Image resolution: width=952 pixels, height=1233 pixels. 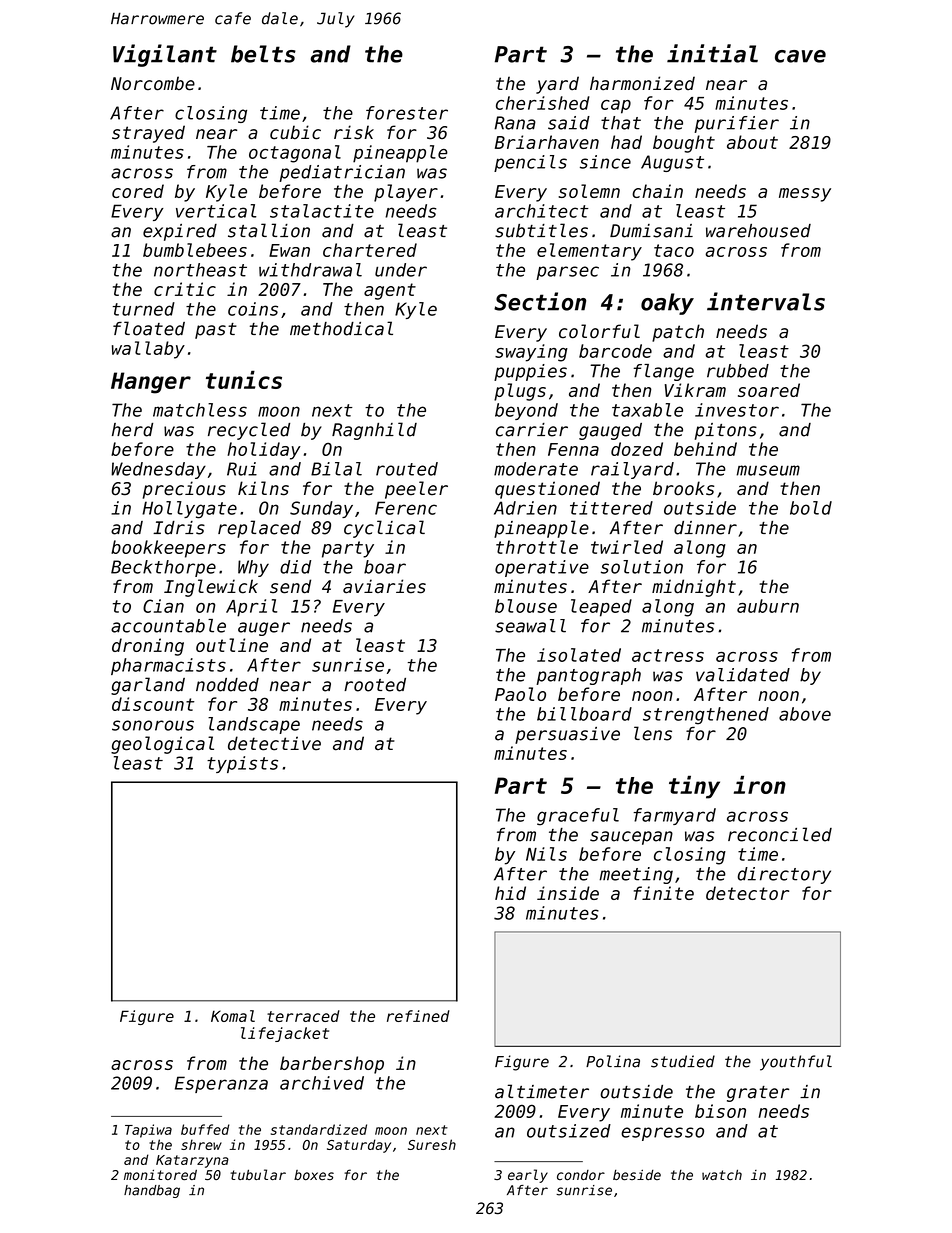 What do you see at coordinates (605, 162) in the screenshot?
I see `since` at bounding box center [605, 162].
